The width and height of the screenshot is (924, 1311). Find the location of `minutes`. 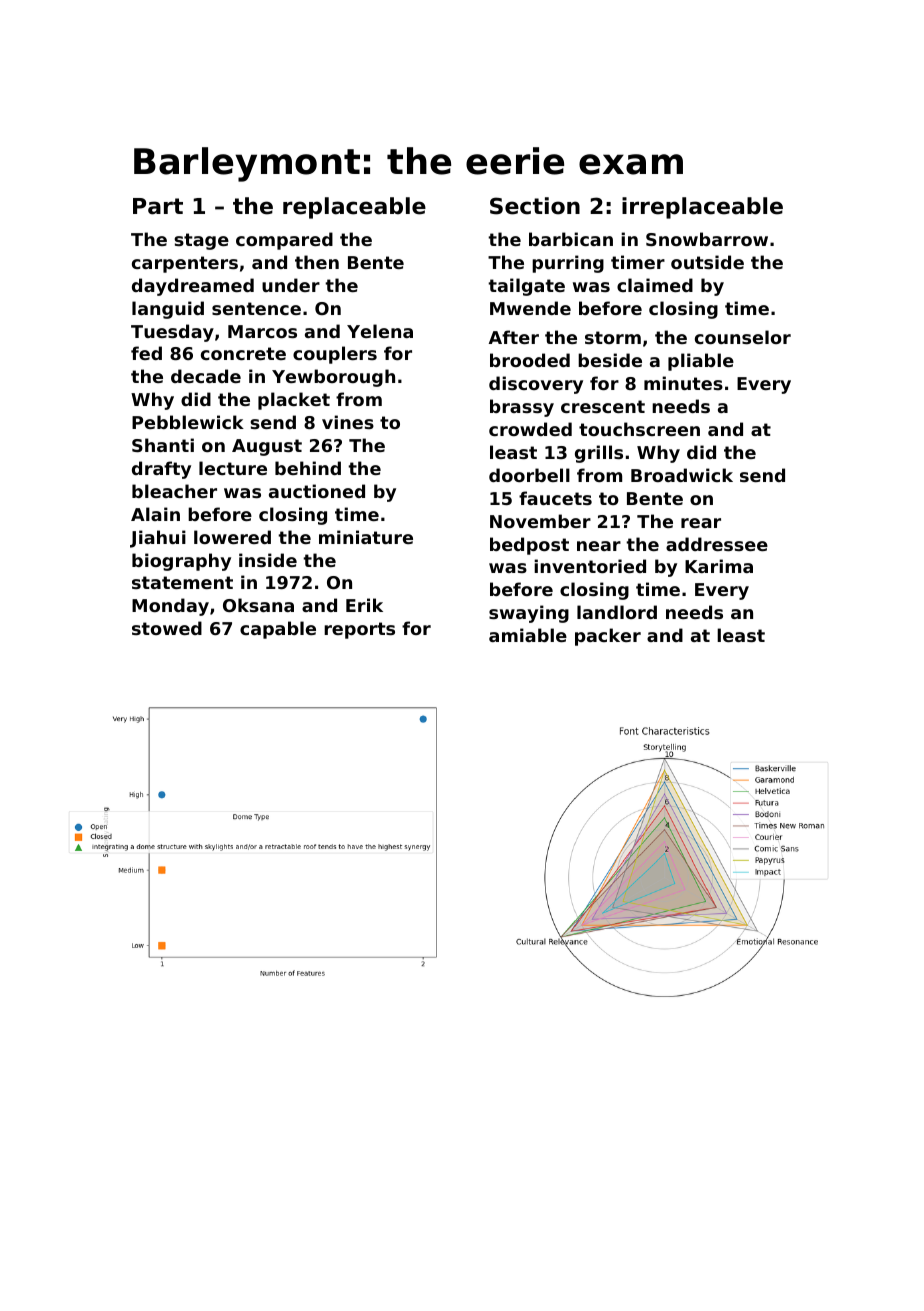

minutes is located at coordinates (683, 383).
